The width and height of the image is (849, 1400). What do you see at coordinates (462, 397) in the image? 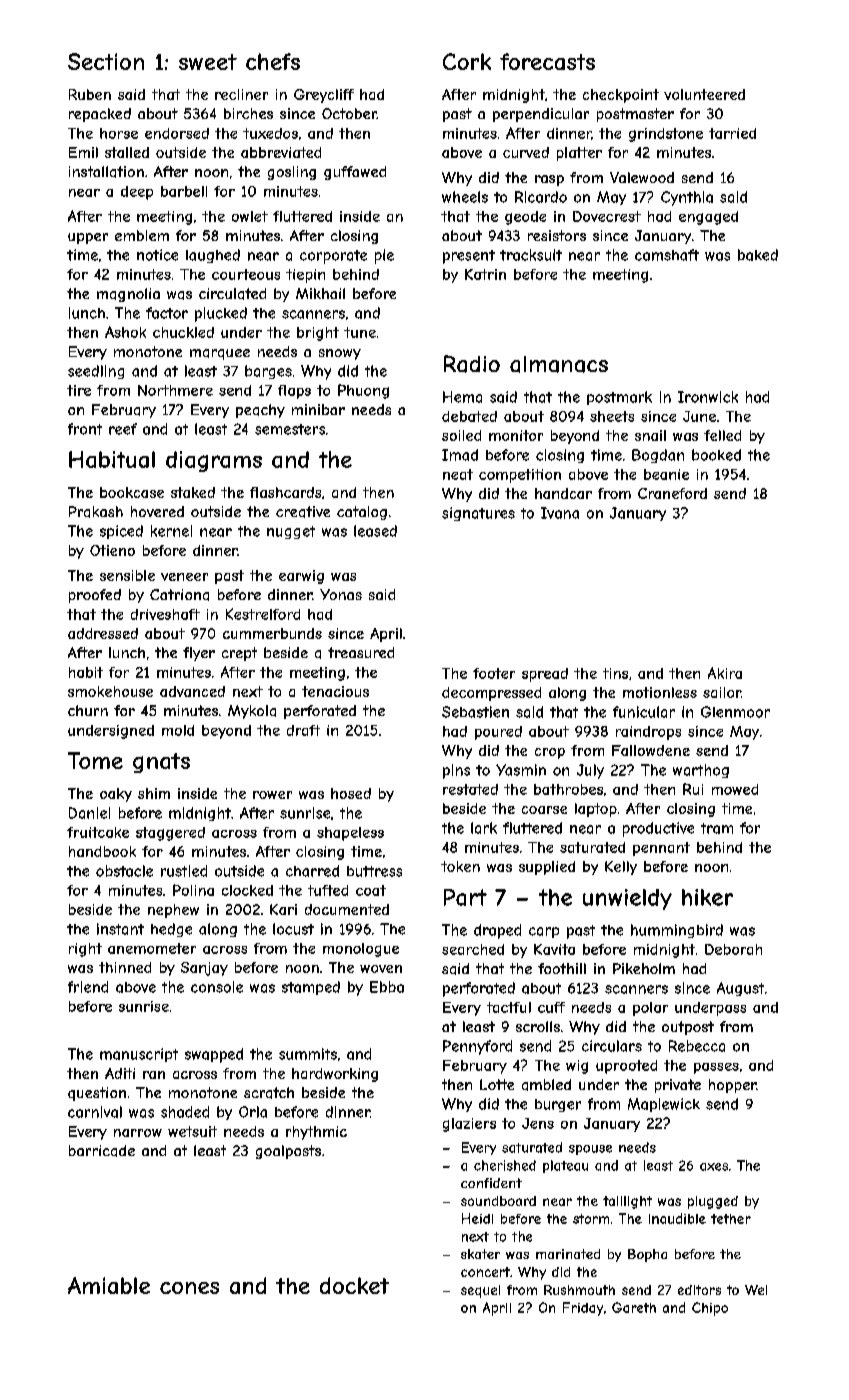
I see `Hema` at bounding box center [462, 397].
